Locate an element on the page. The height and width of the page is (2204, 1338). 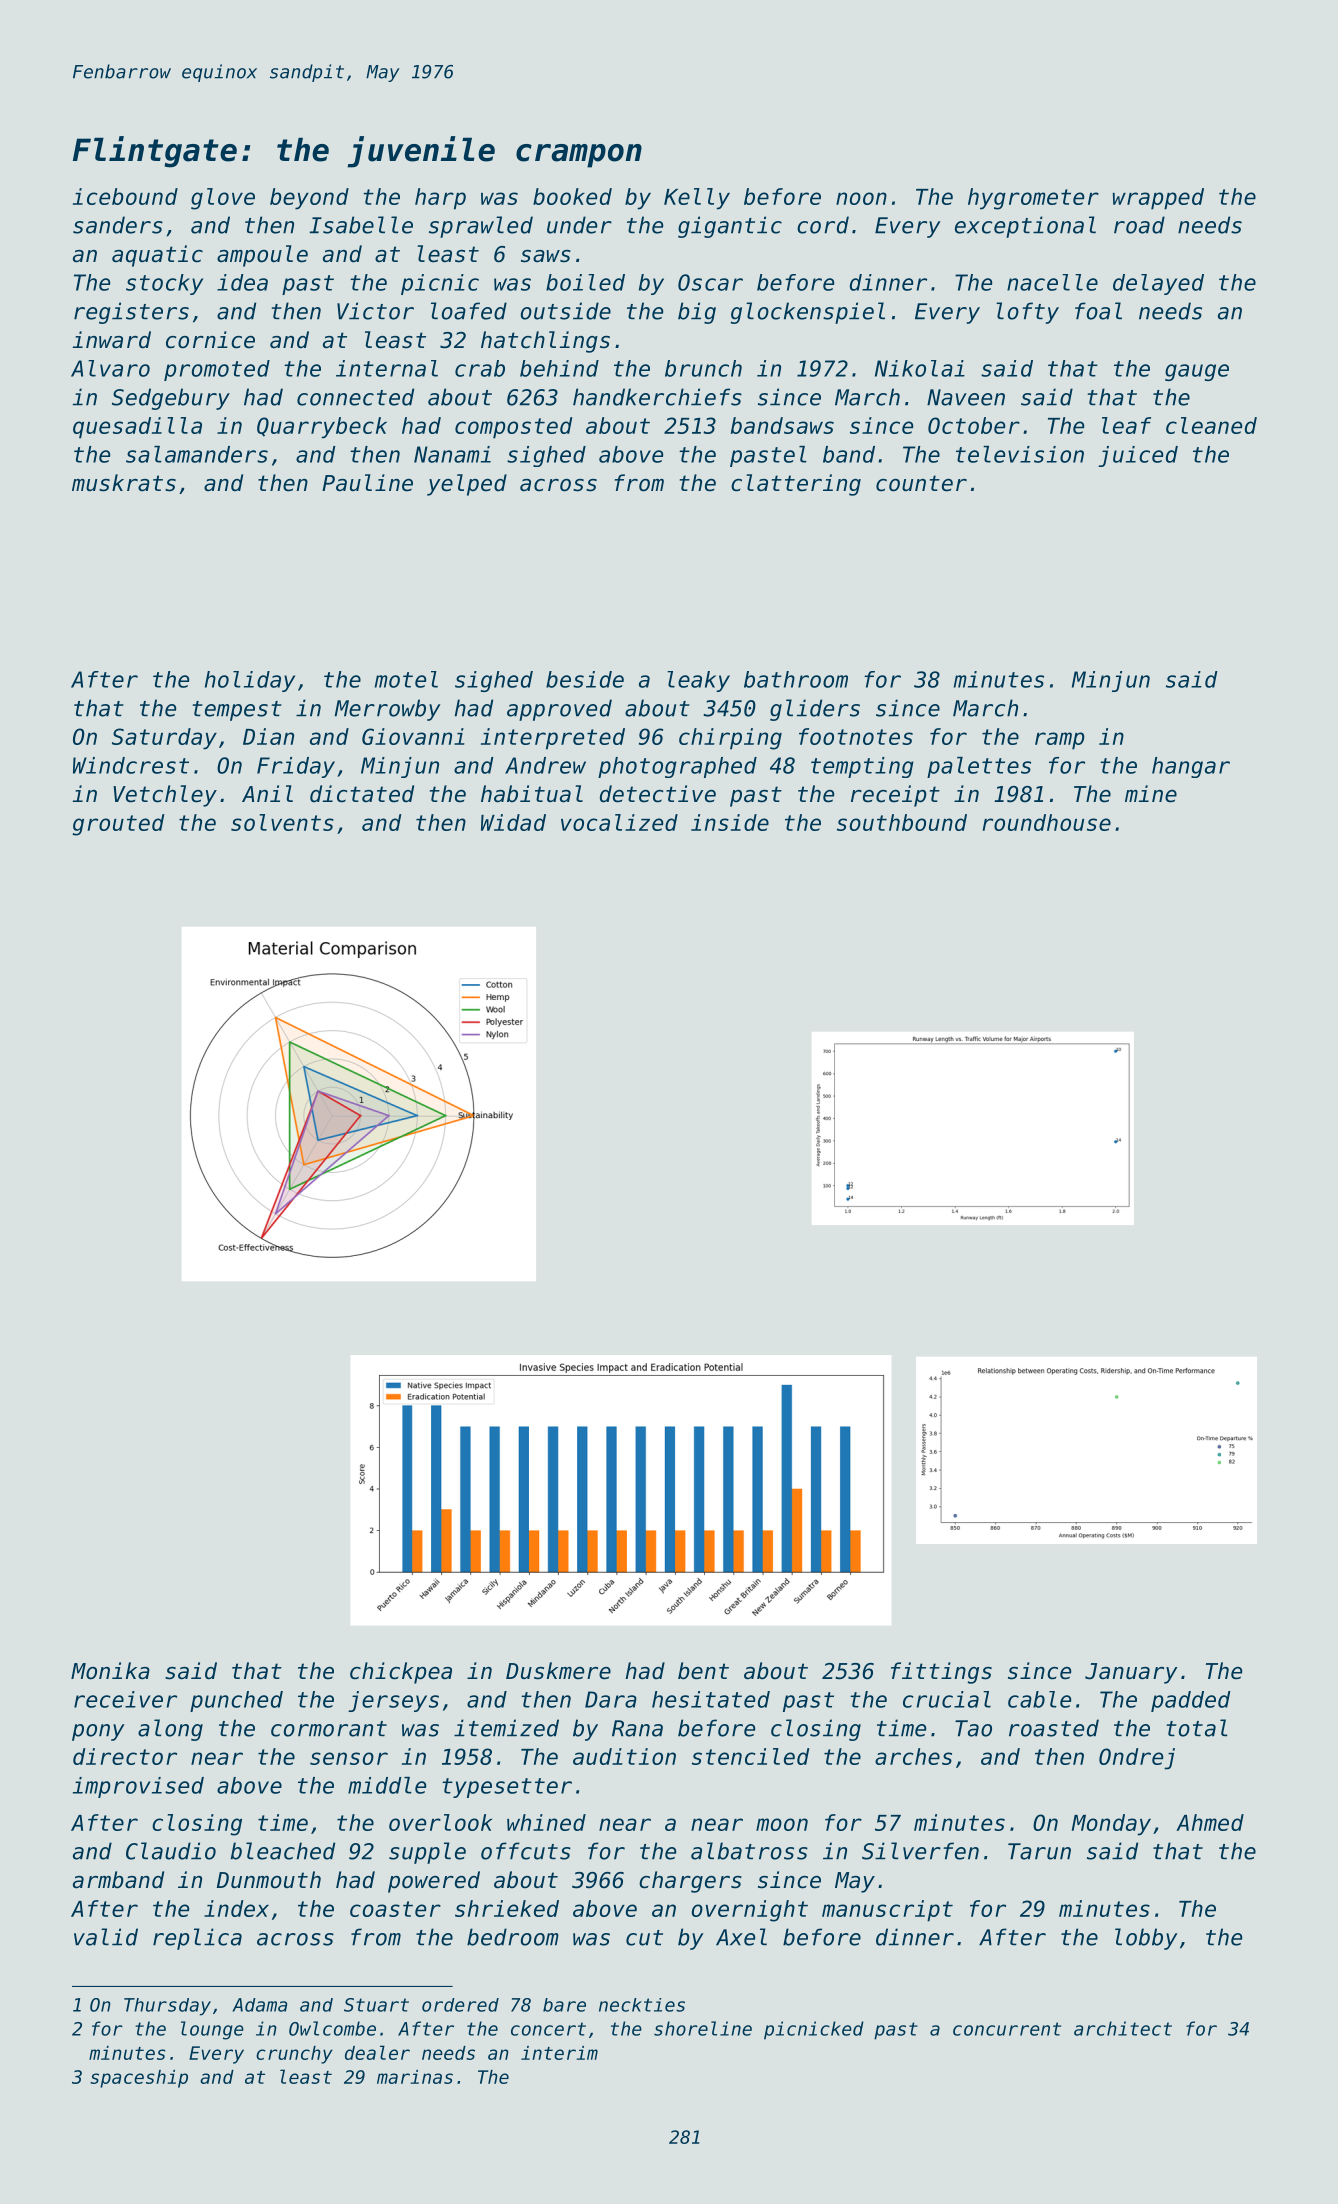
chickpea is located at coordinates (401, 1673).
